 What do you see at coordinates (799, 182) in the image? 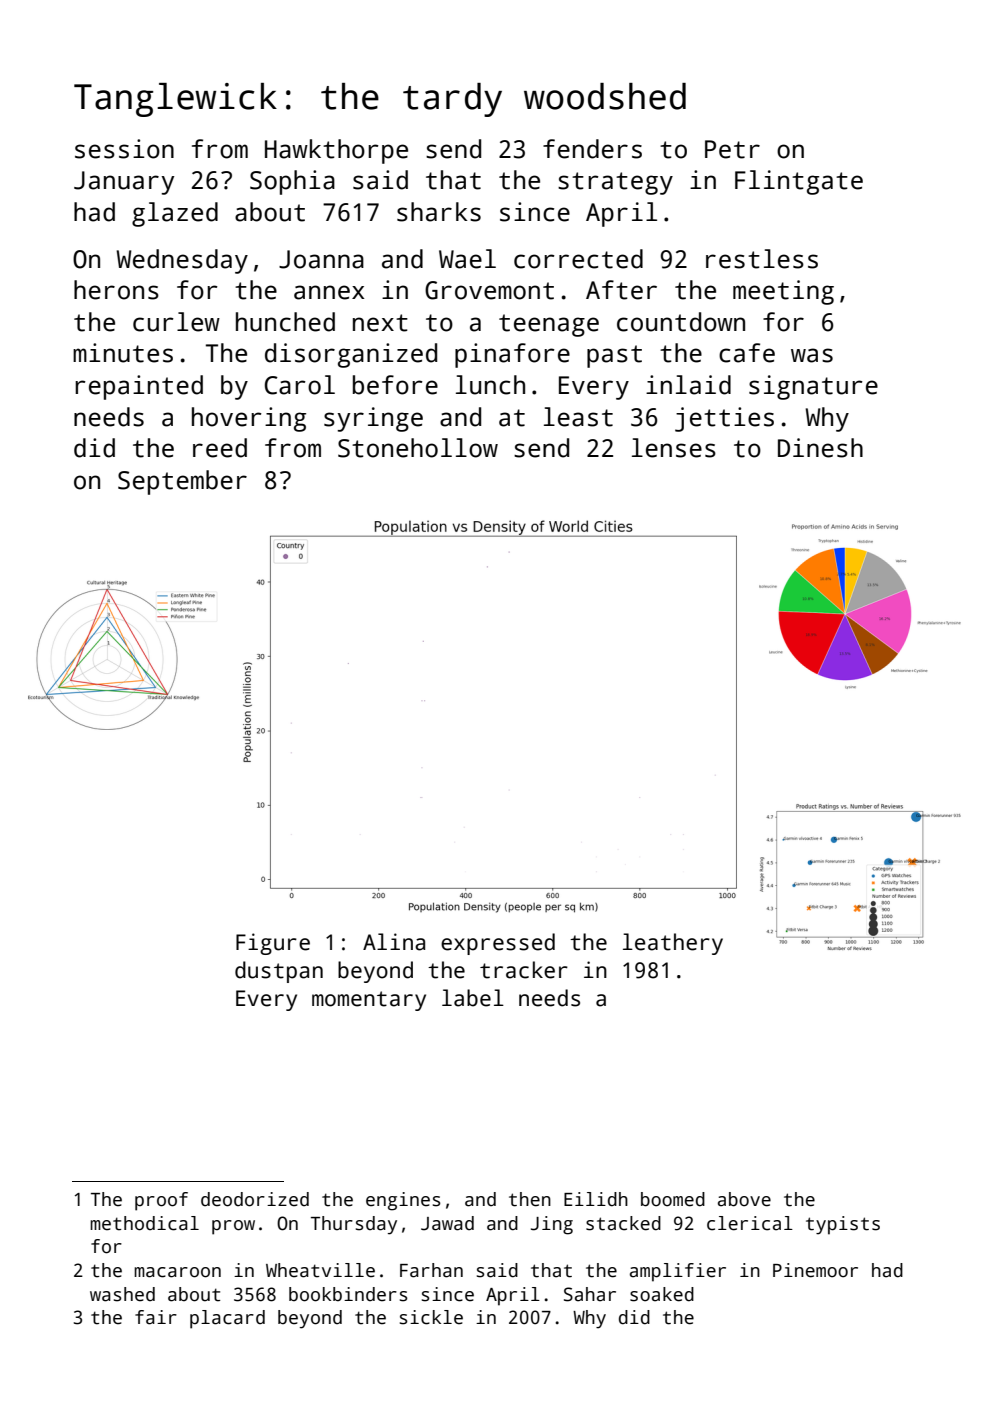
I see `Flintgate` at bounding box center [799, 182].
